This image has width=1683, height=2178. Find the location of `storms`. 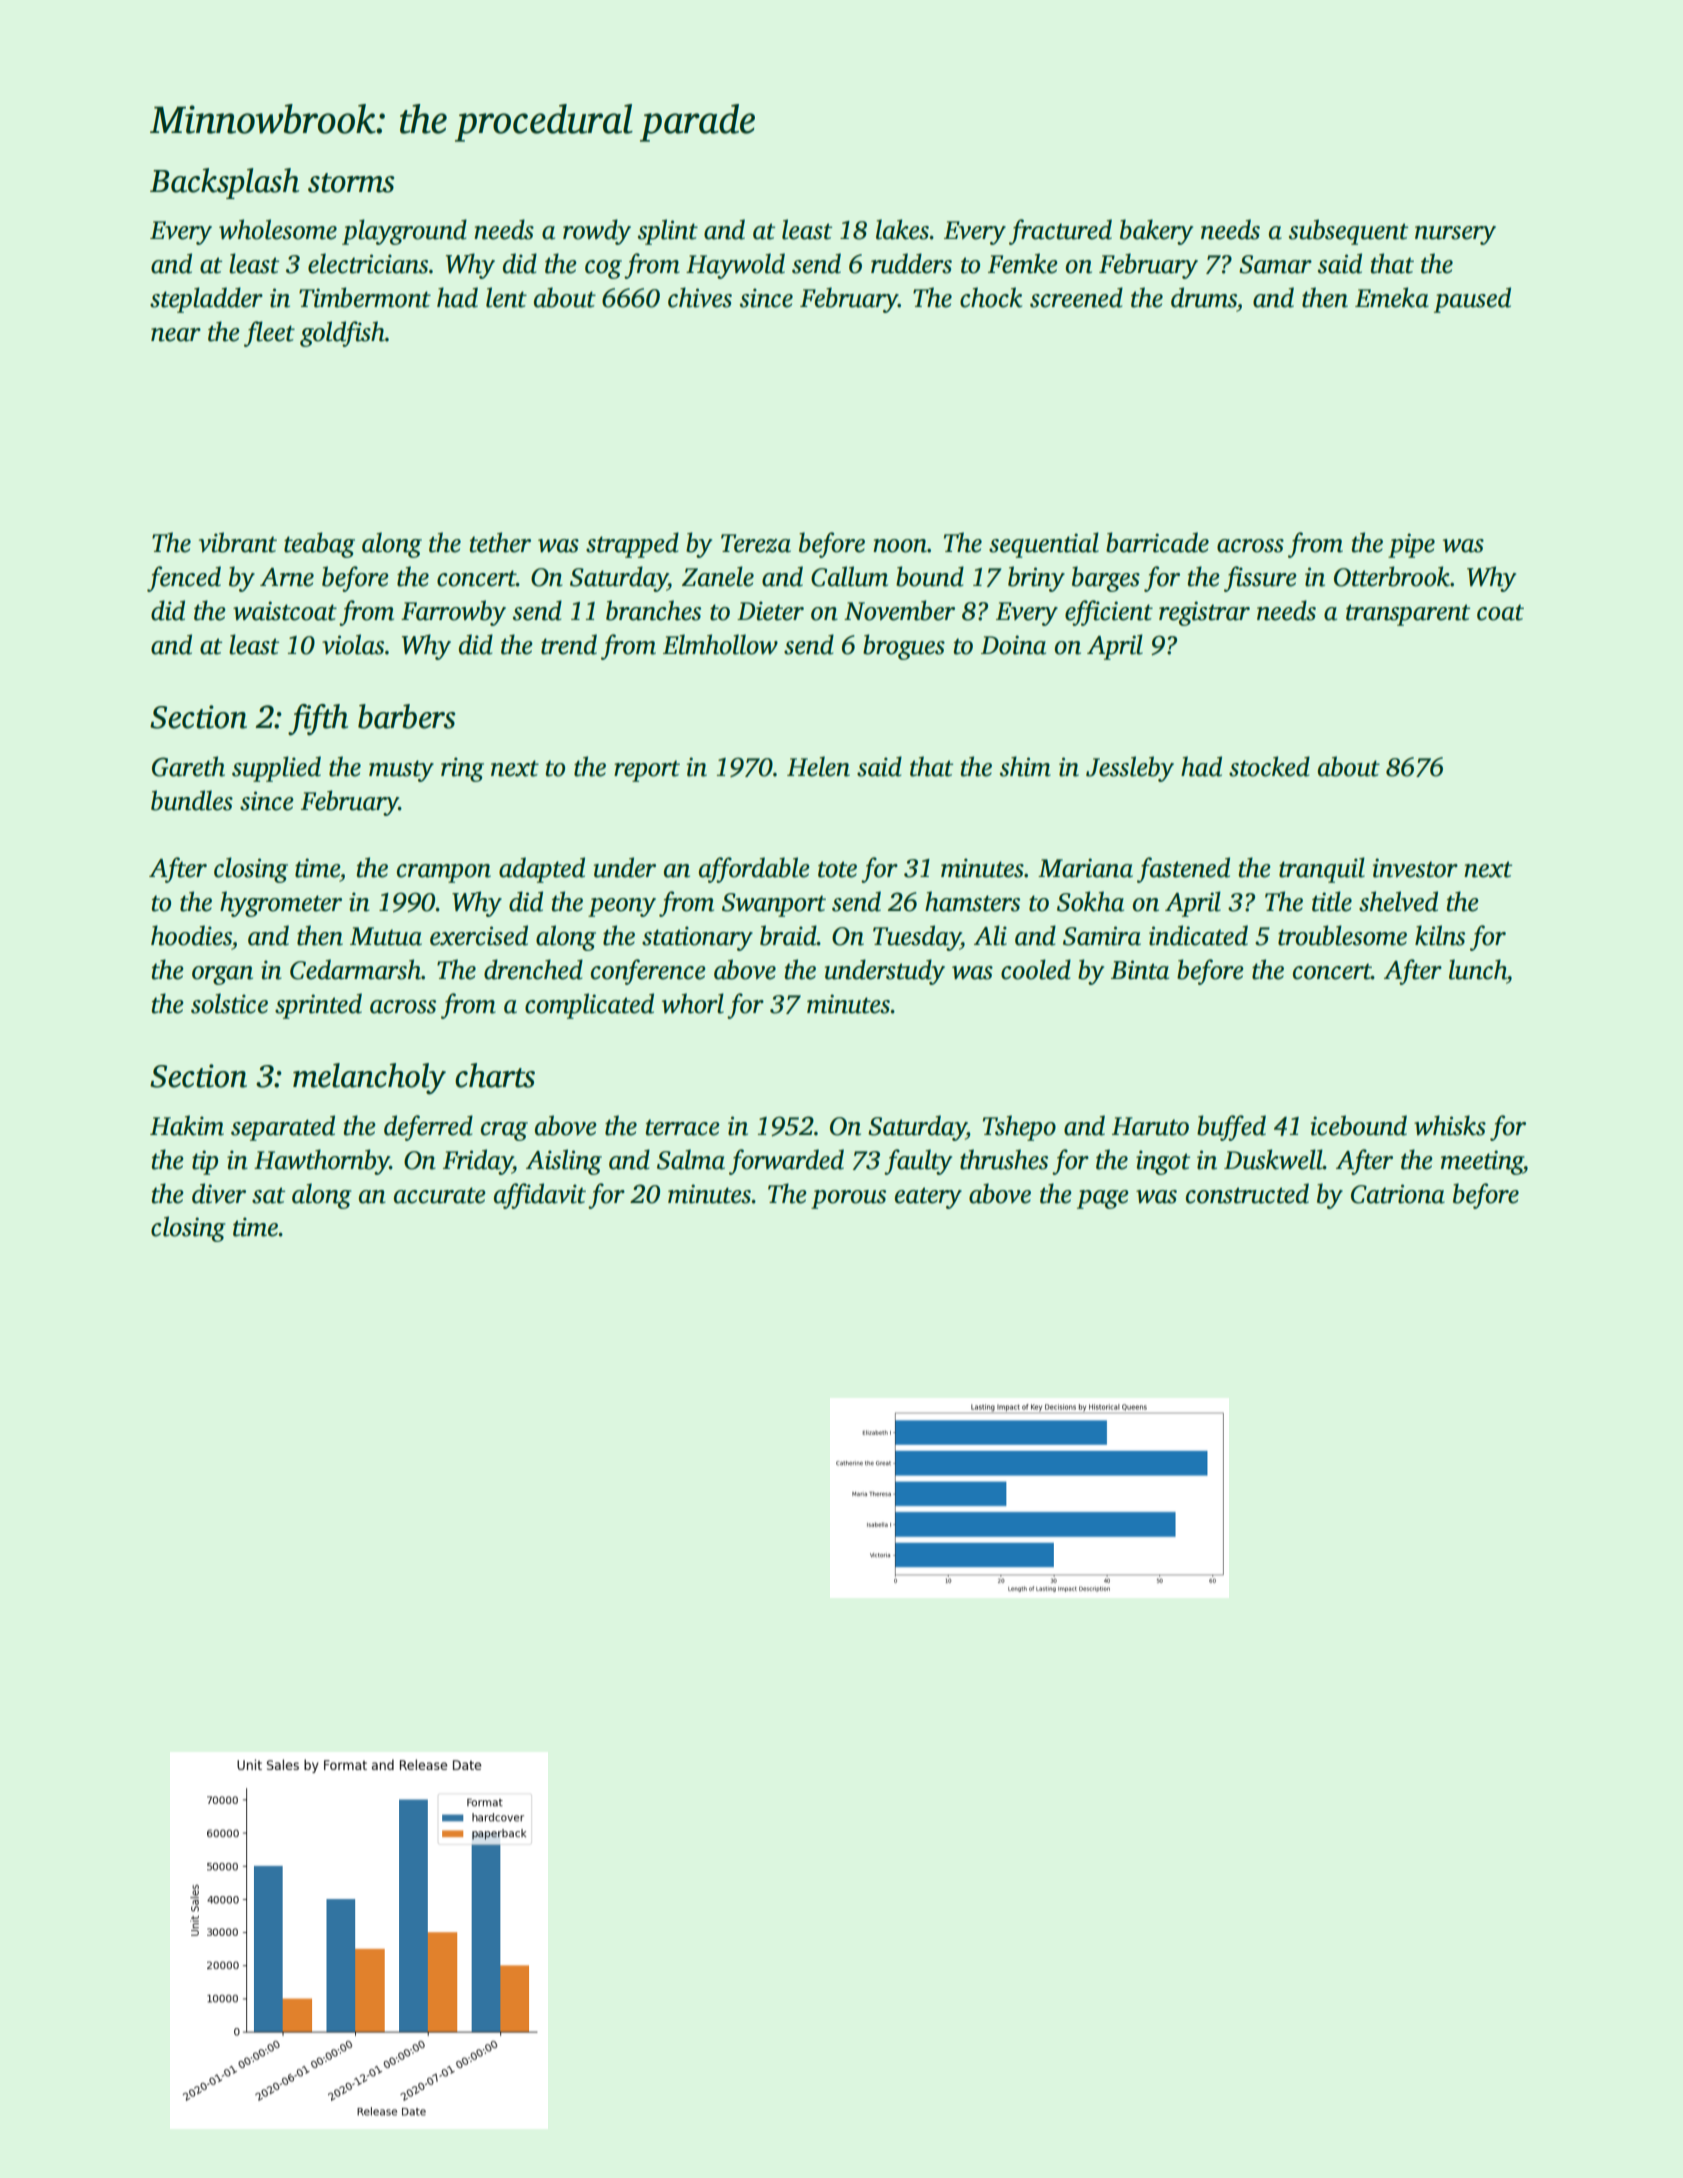

storms is located at coordinates (351, 183).
